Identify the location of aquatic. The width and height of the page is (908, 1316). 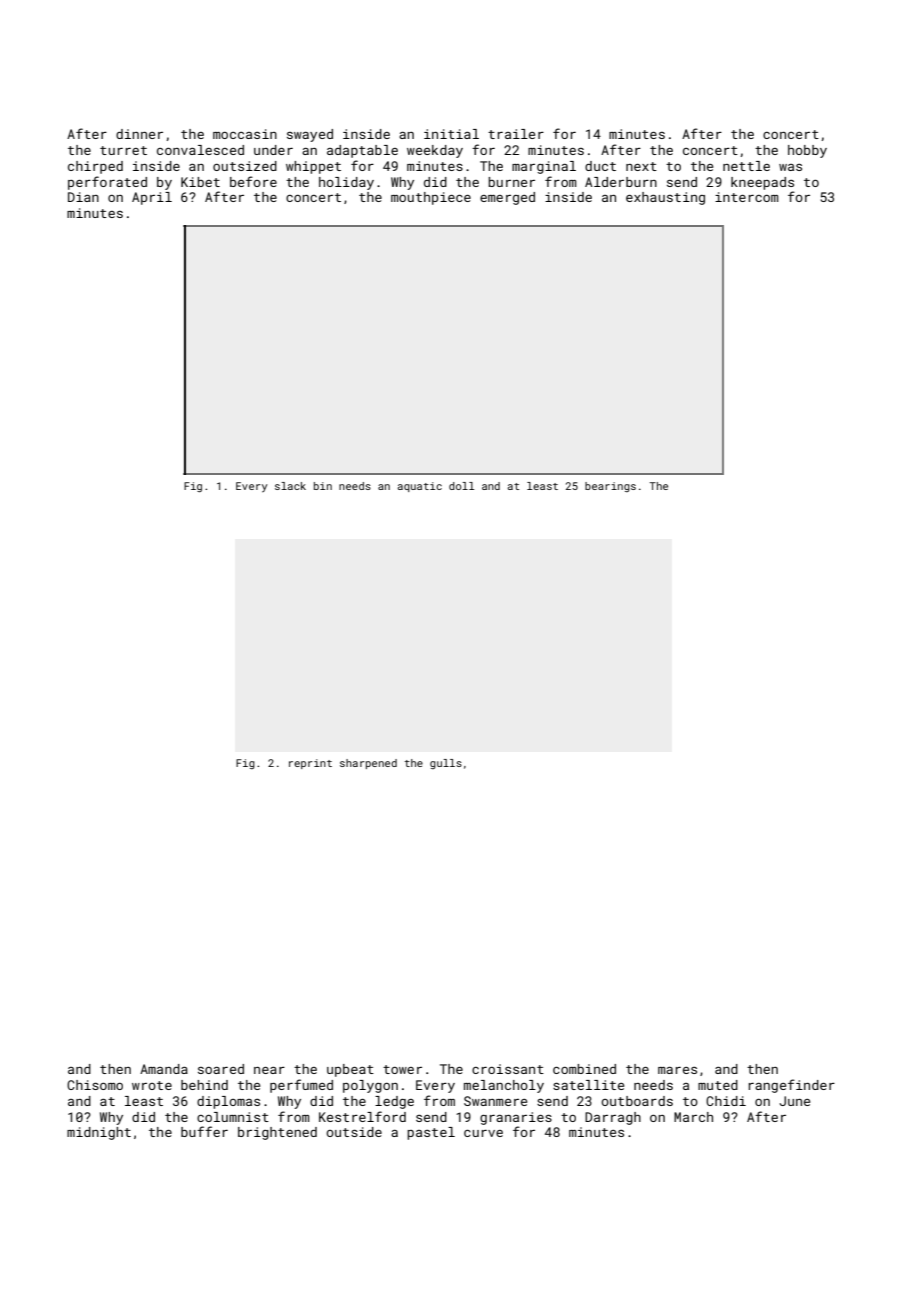
(420, 487).
